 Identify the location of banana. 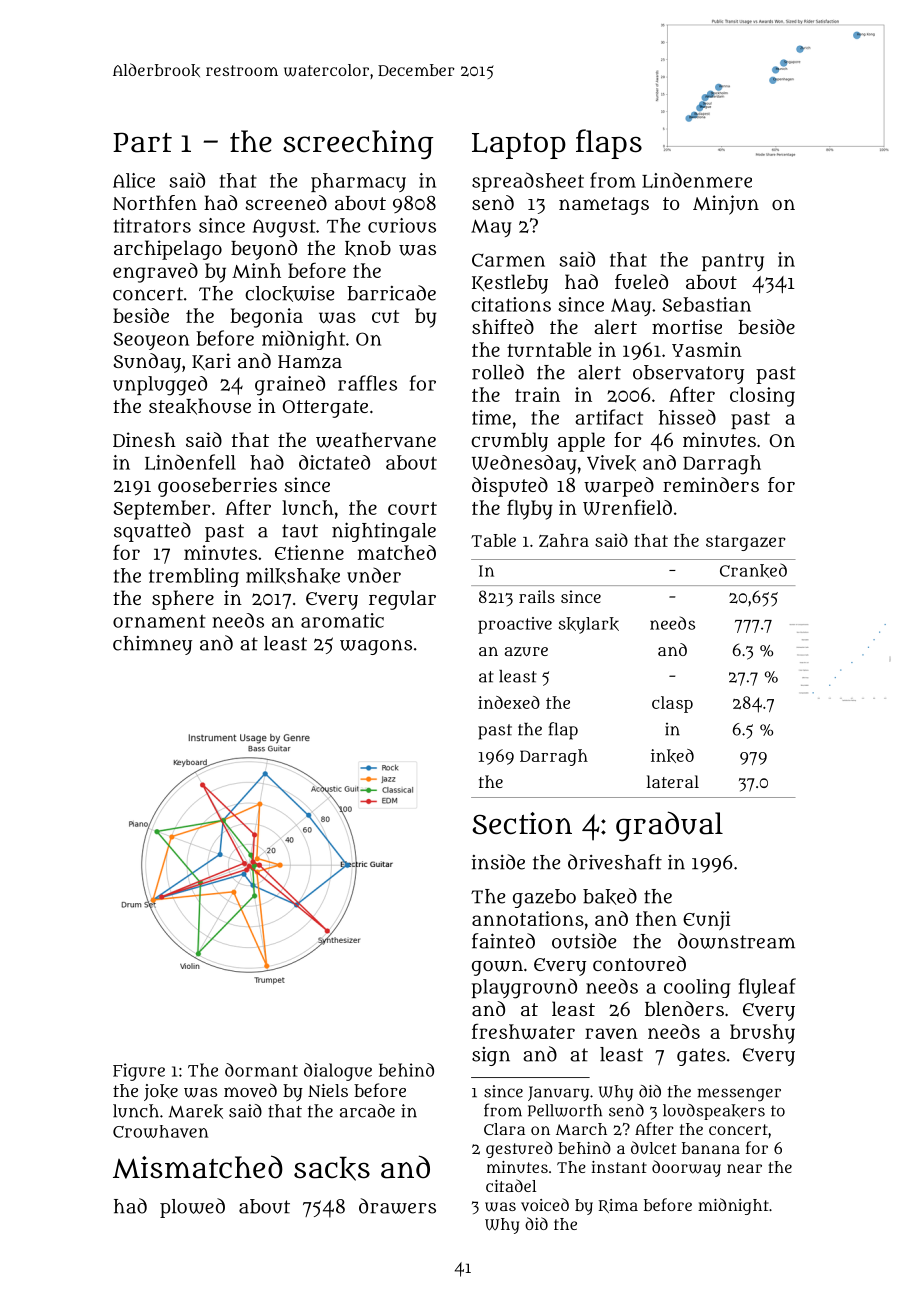
(711, 1148).
